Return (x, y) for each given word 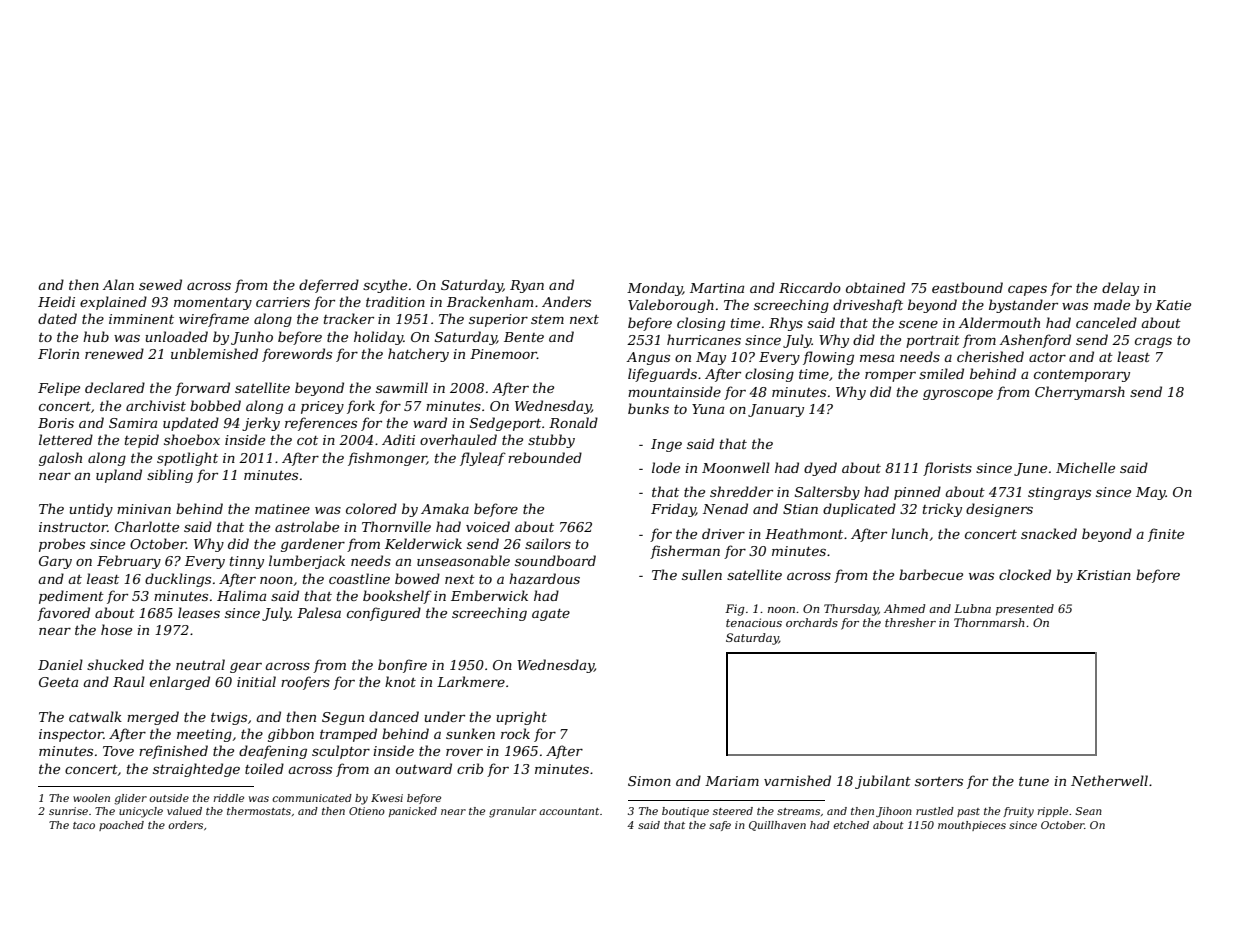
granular (512, 812)
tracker (349, 318)
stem (547, 319)
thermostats (259, 811)
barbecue (931, 574)
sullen (702, 574)
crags (1153, 342)
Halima (241, 595)
